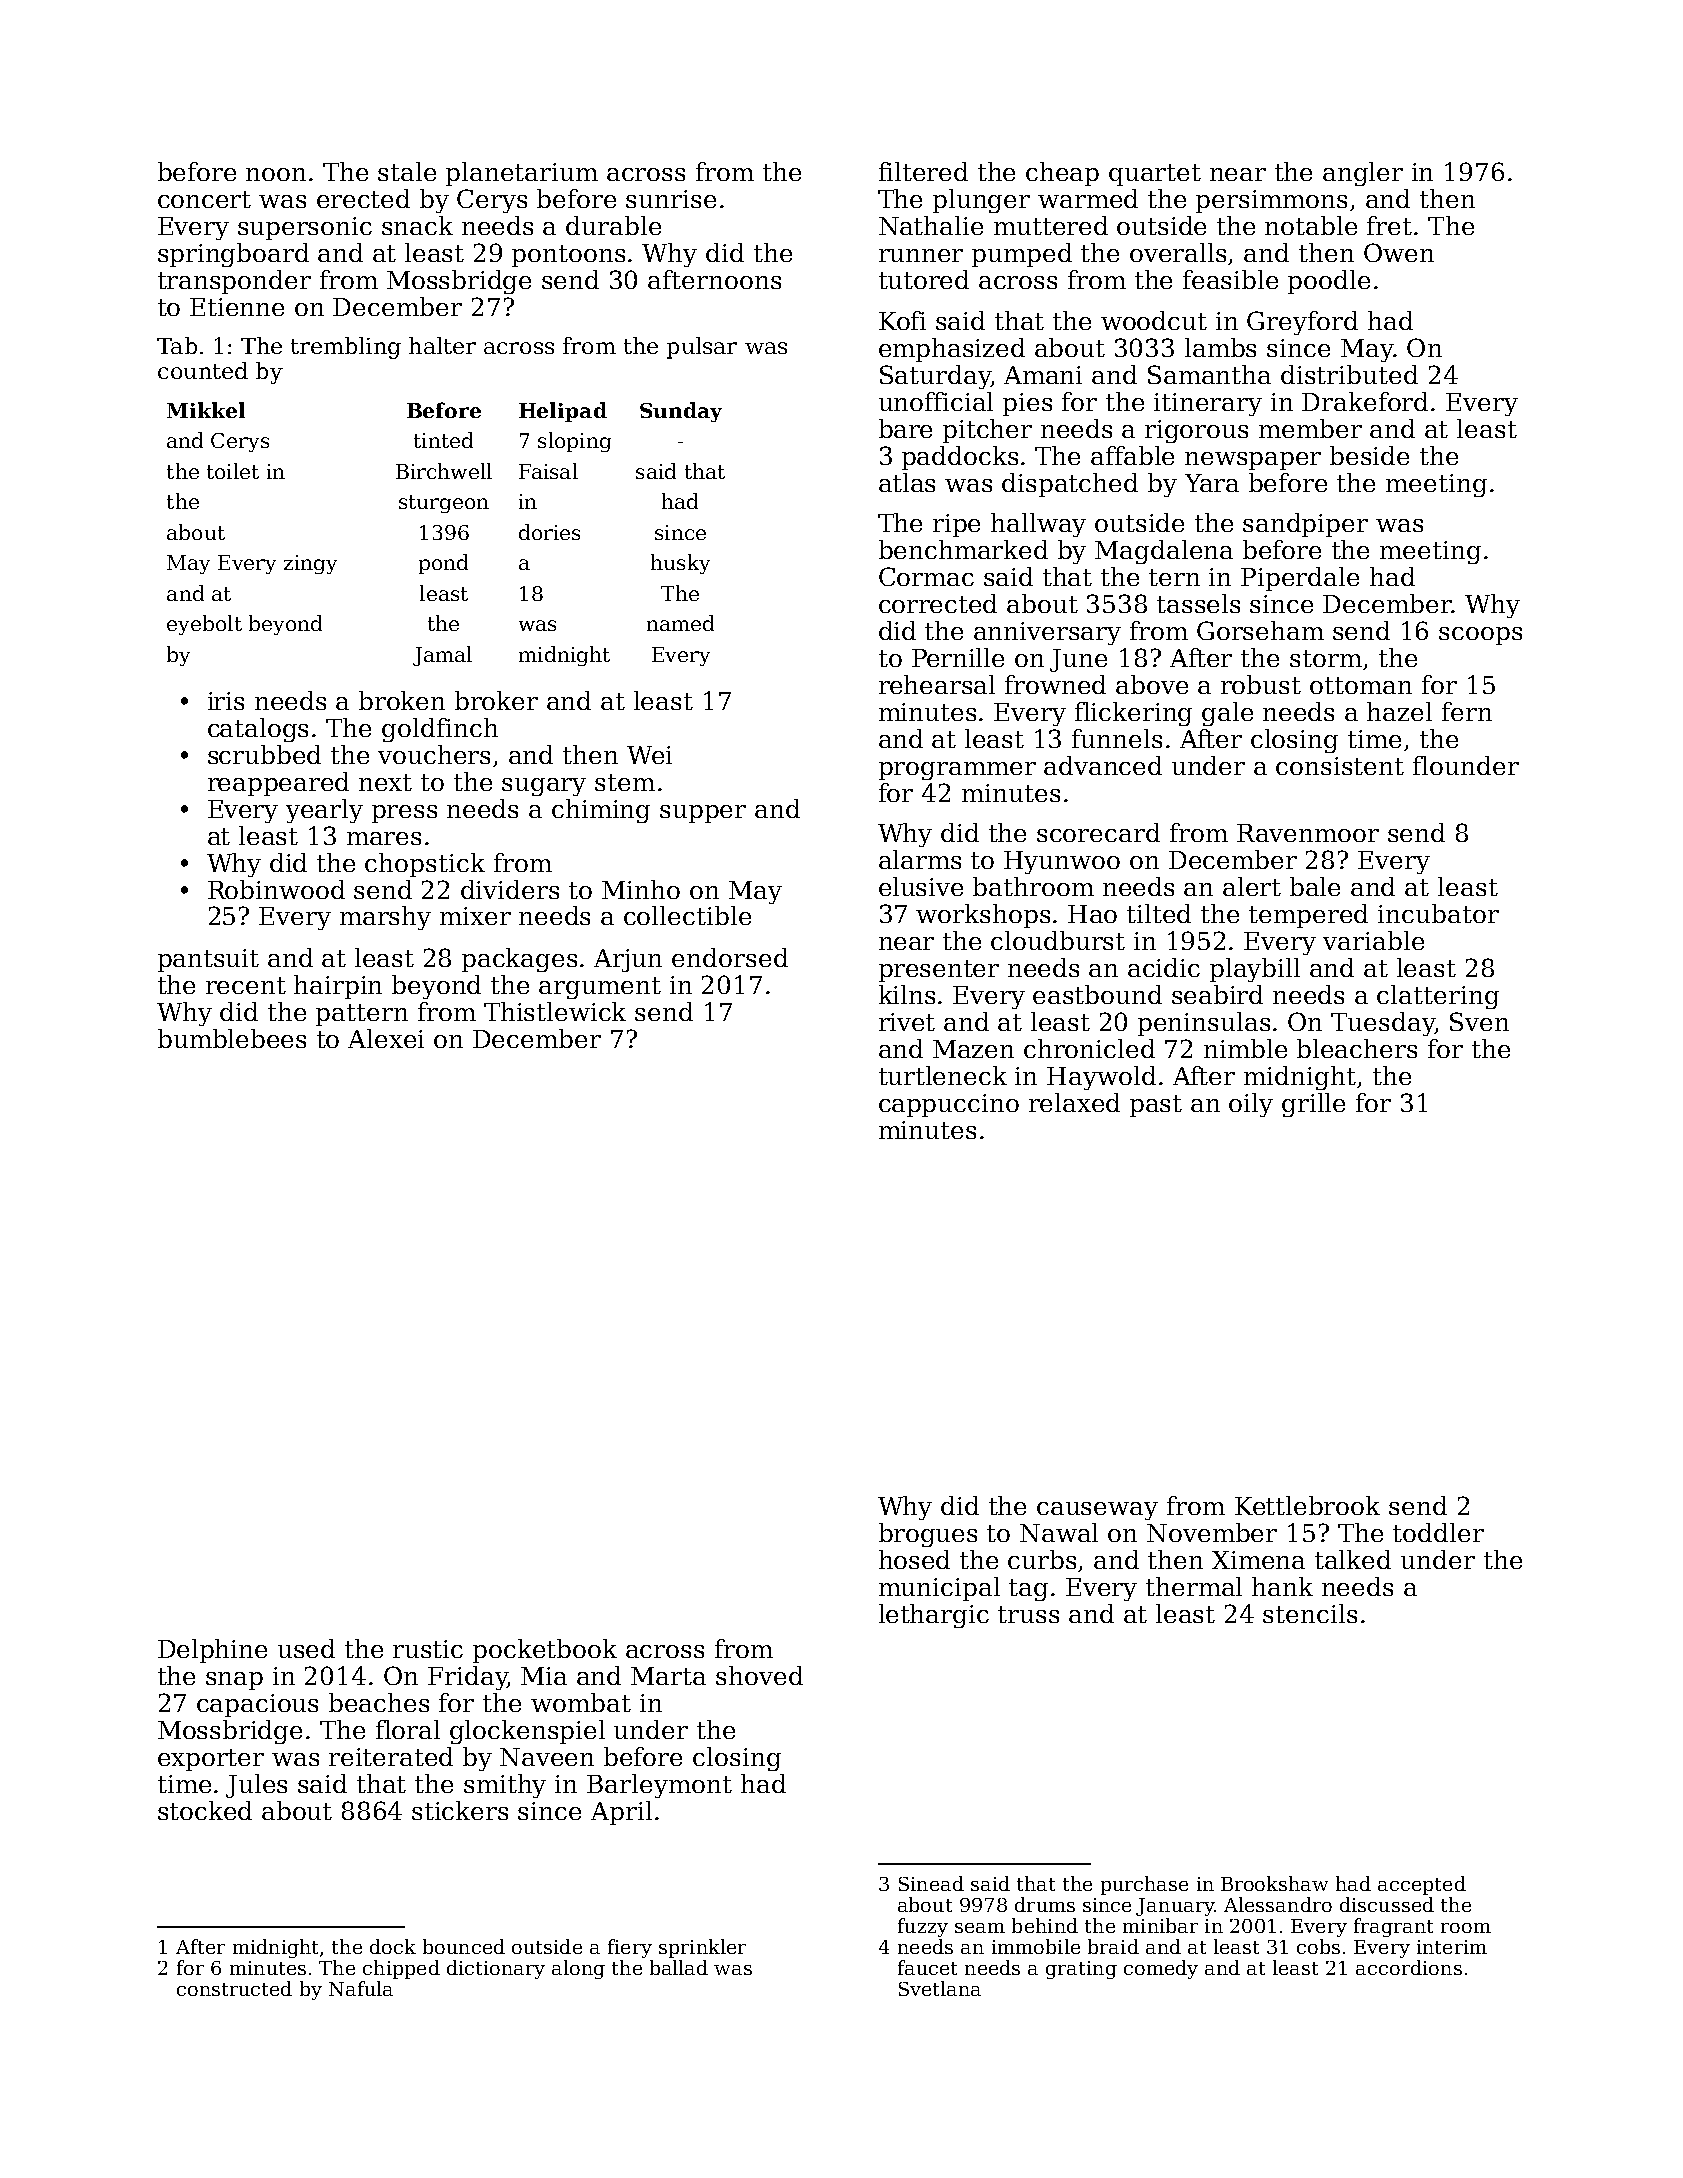 Image resolution: width=1683 pixels, height=2178 pixels. Describe the element at coordinates (212, 1651) in the image. I see `Delphine` at that location.
